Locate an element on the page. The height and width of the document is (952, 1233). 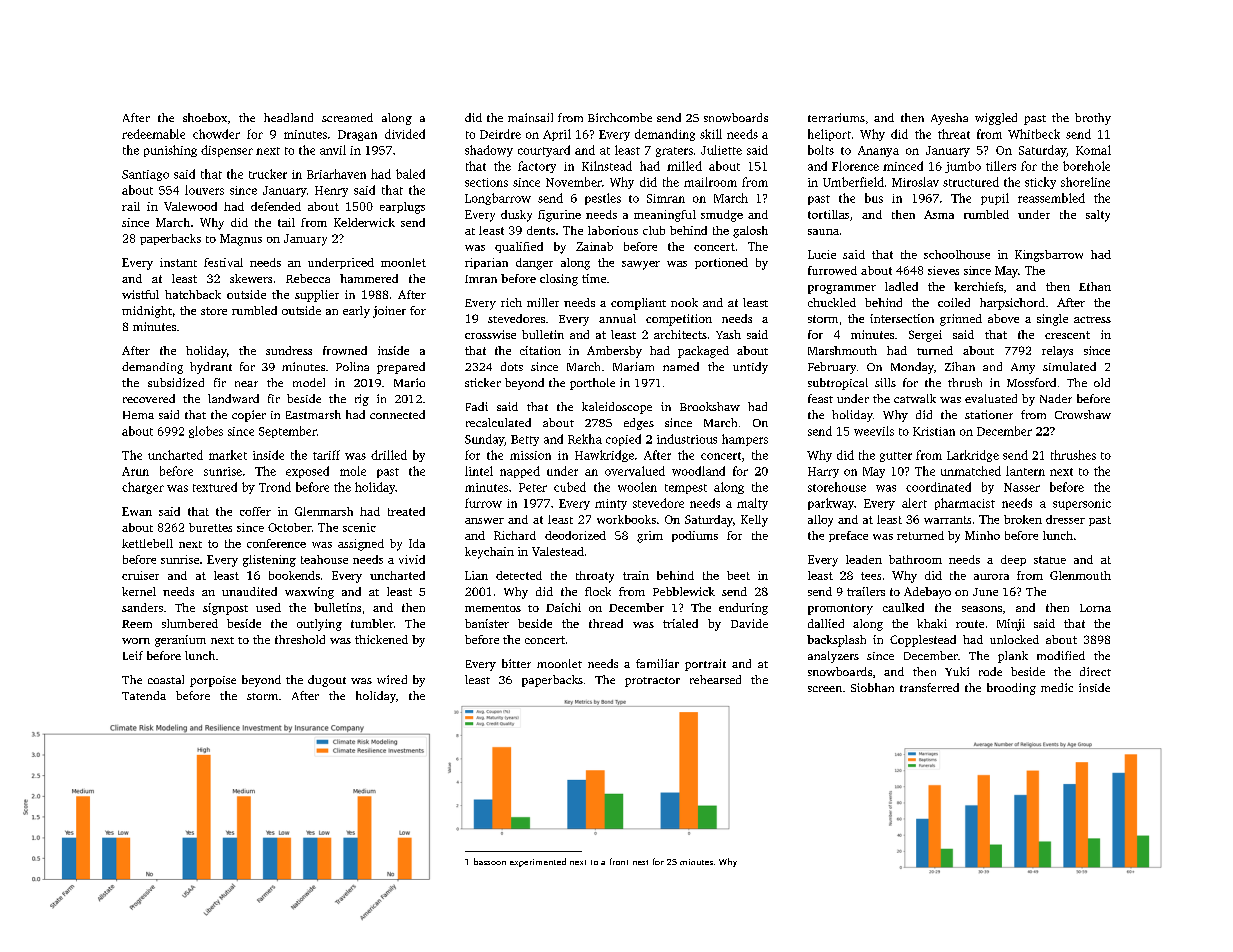
shoebox is located at coordinates (205, 117).
